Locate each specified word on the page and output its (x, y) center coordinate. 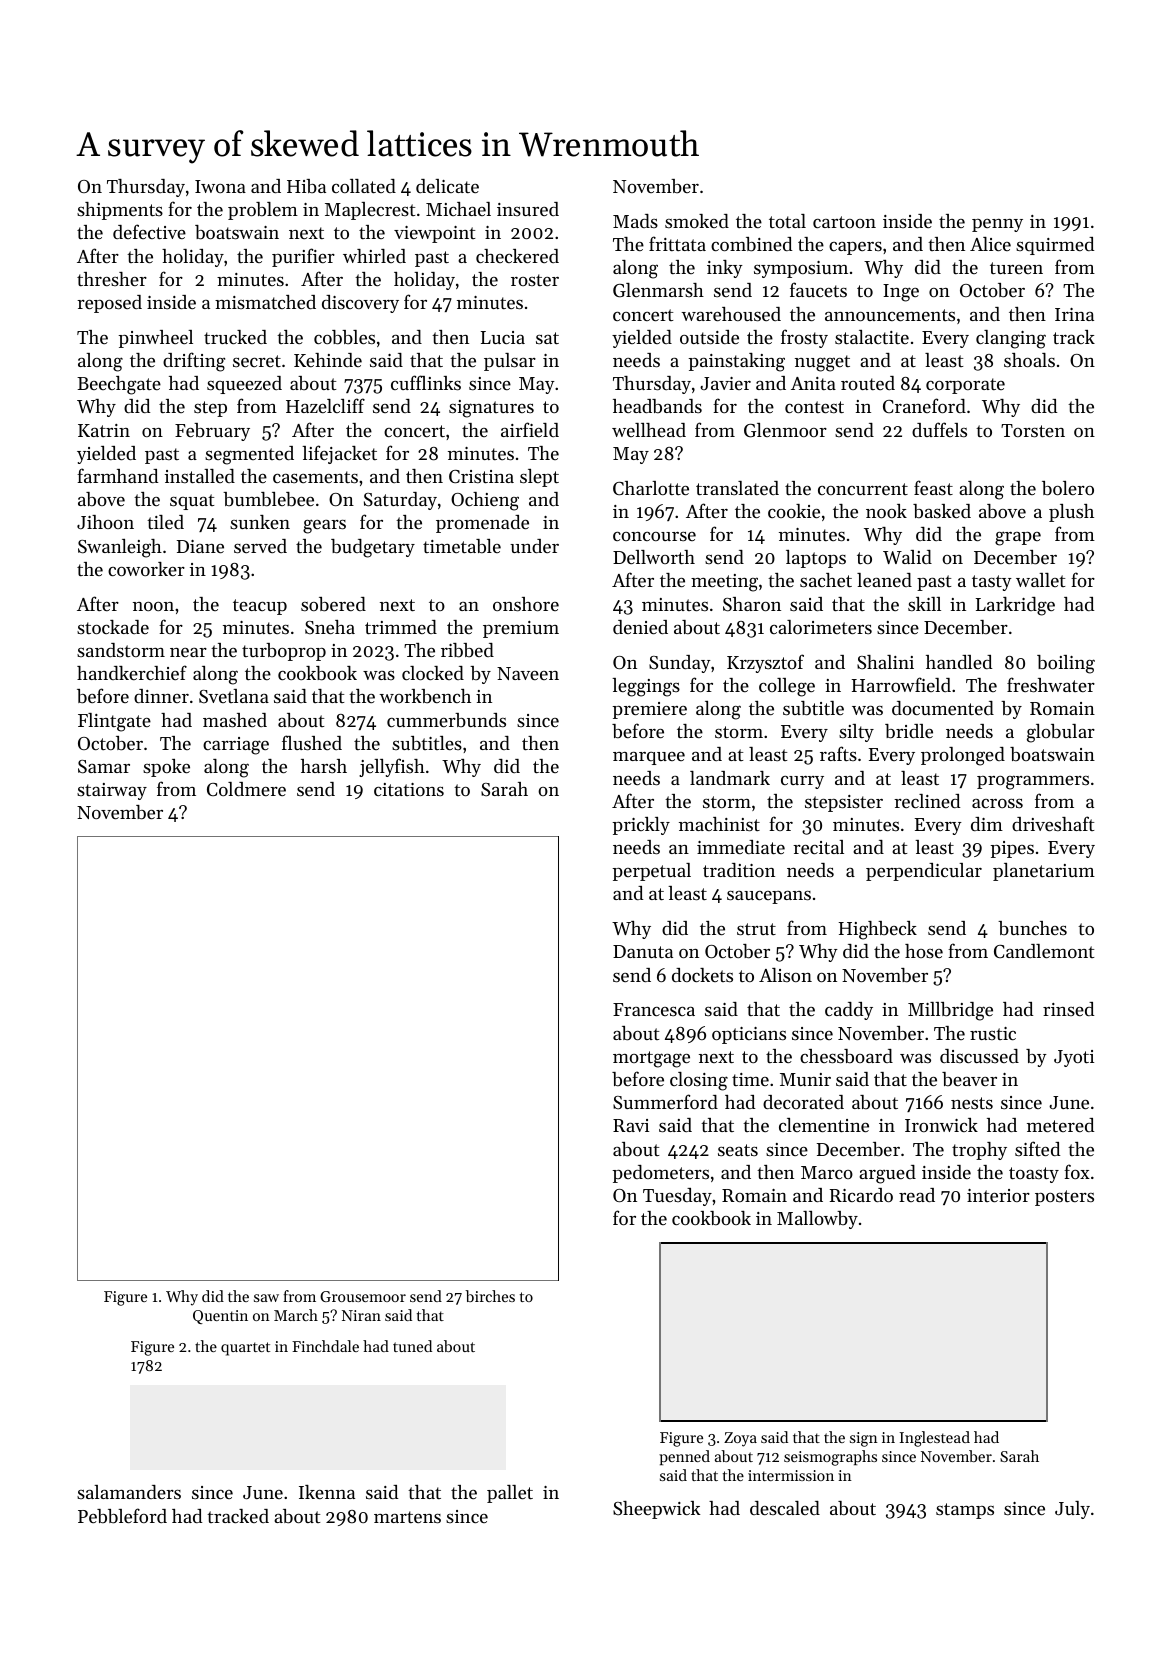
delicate (447, 186)
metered (1060, 1125)
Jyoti (1074, 1058)
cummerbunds (446, 720)
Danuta (643, 951)
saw (266, 1298)
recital (818, 847)
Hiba (306, 186)
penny (997, 225)
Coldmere (246, 789)
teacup (260, 607)
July (1072, 1510)
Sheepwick (656, 1510)
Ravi (631, 1125)
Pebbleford (122, 1516)
